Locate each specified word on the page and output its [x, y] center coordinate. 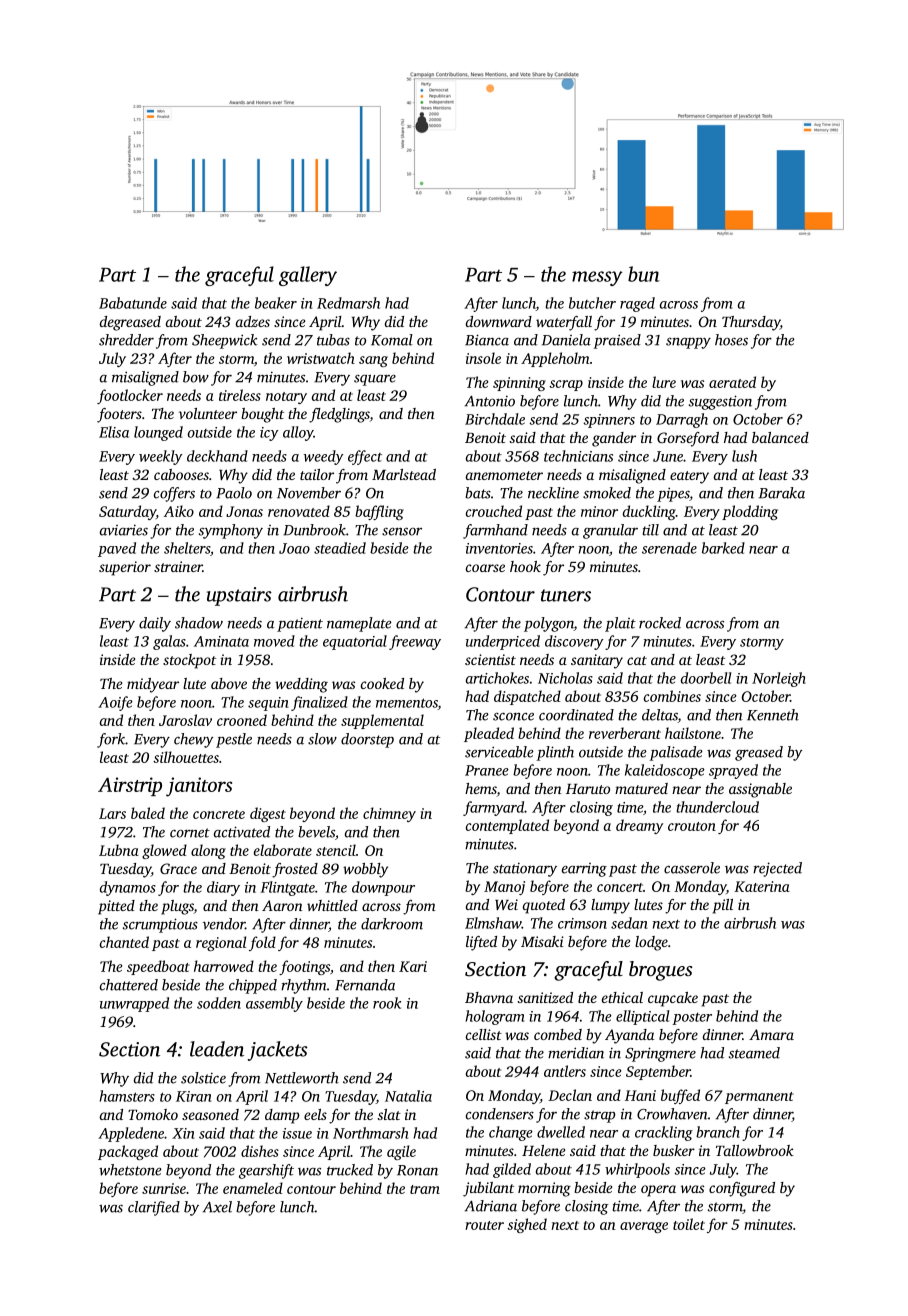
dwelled [561, 1132]
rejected [777, 869]
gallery [308, 276]
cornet [190, 833]
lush [744, 456]
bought [262, 415]
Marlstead [404, 474]
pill [723, 906]
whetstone [130, 1170]
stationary [525, 869]
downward [499, 321]
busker [674, 1150]
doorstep [367, 740]
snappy [688, 343]
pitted [116, 907]
